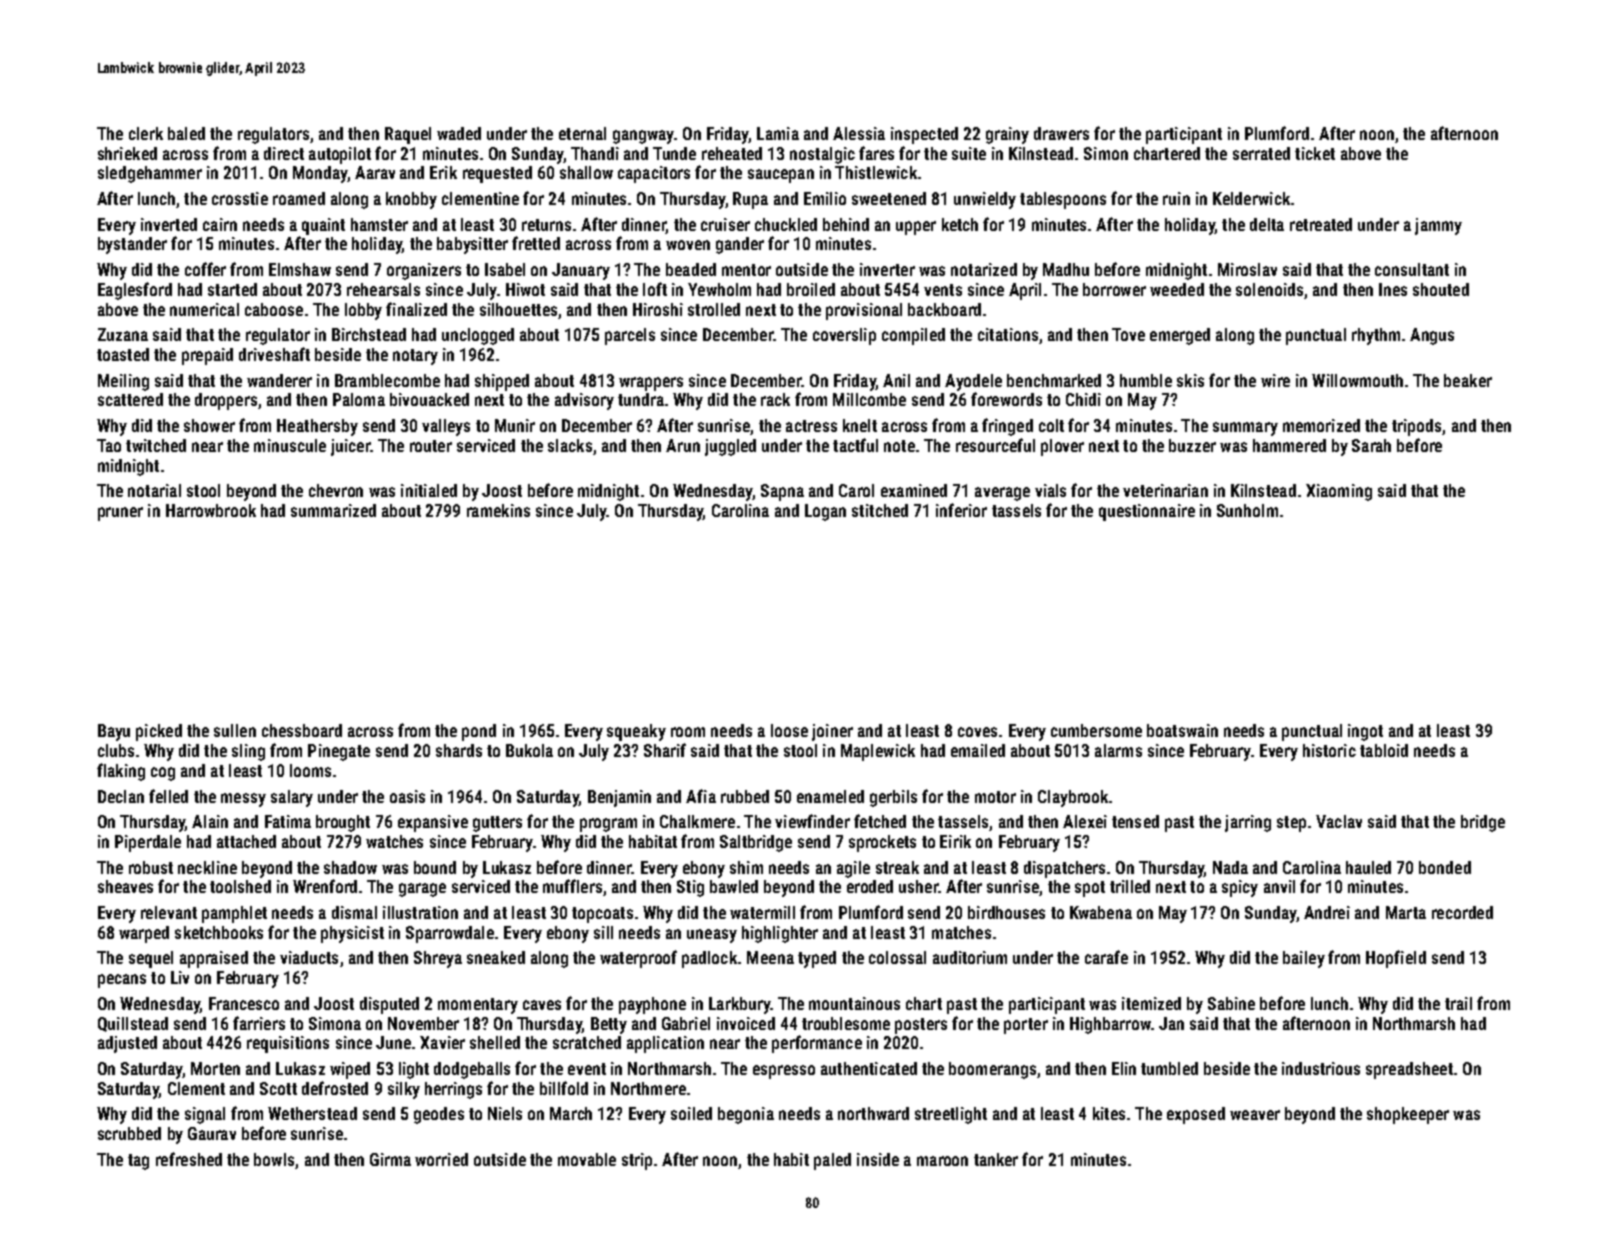 This screenshot has height=1244, width=1609. Describe the element at coordinates (408, 135) in the screenshot. I see `Raquel` at that location.
